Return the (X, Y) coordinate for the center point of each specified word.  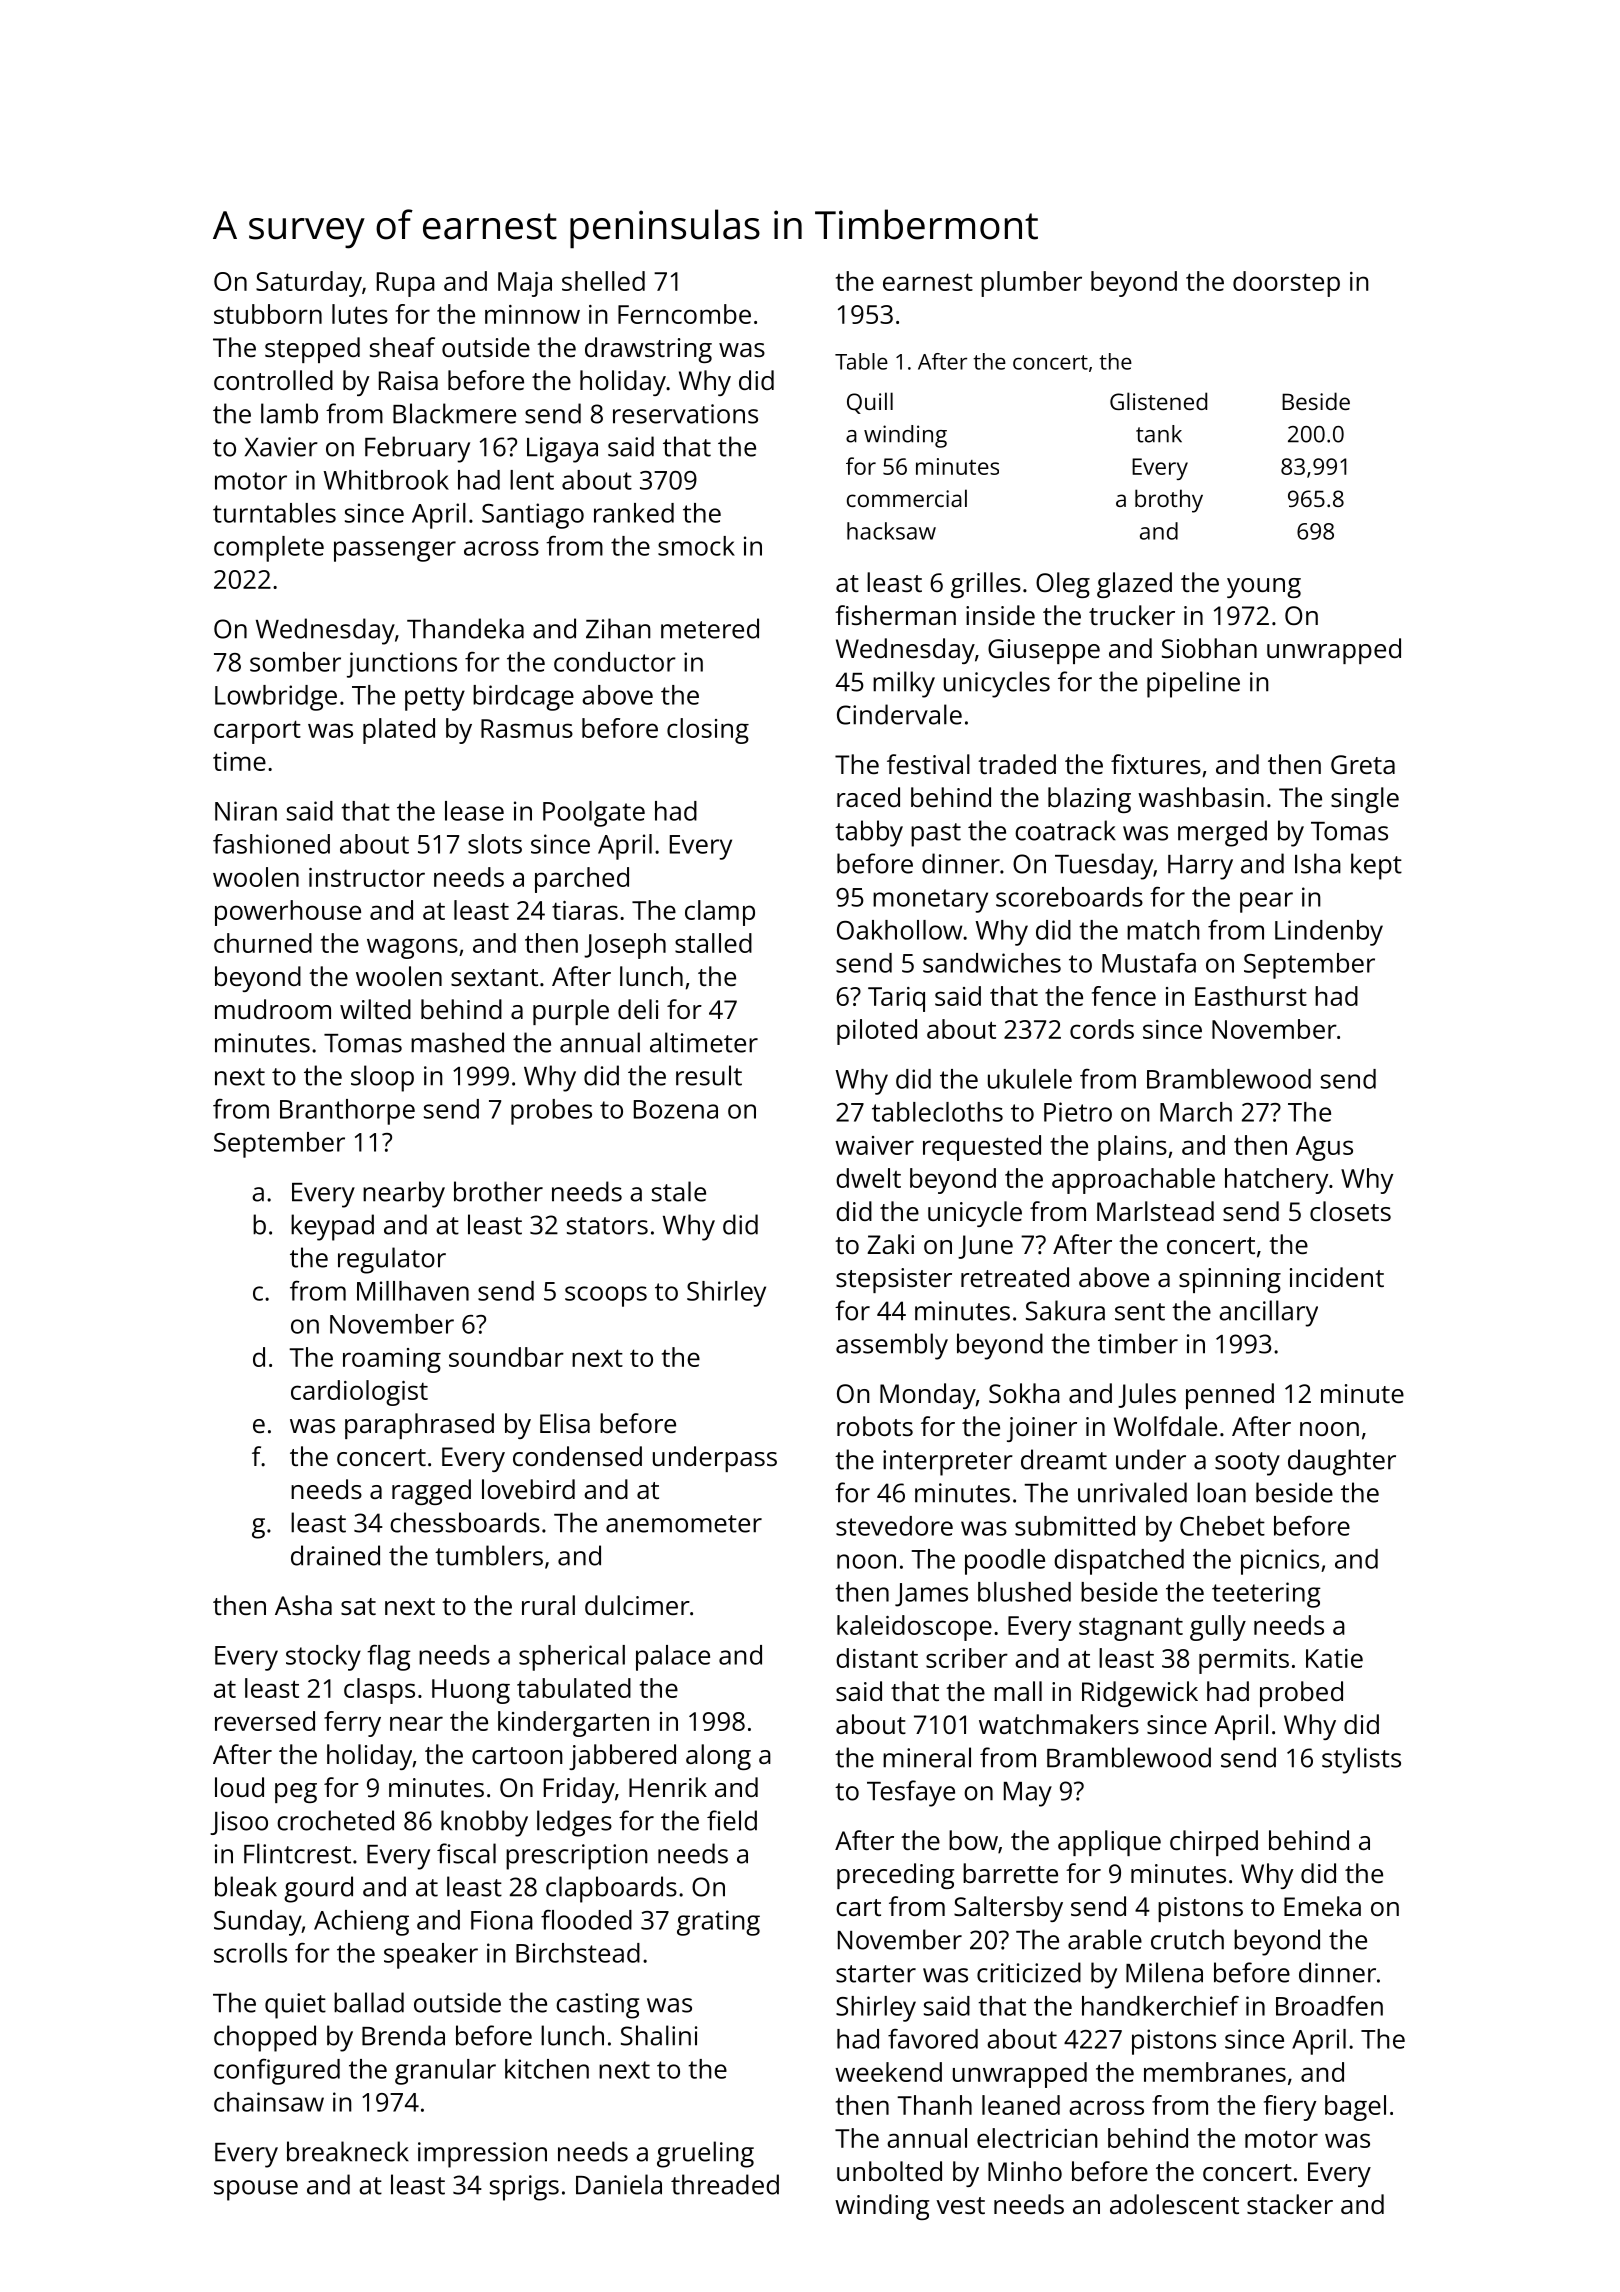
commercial (907, 498)
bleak (246, 1886)
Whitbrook (386, 480)
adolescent (1174, 2204)
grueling (705, 2154)
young (1264, 588)
